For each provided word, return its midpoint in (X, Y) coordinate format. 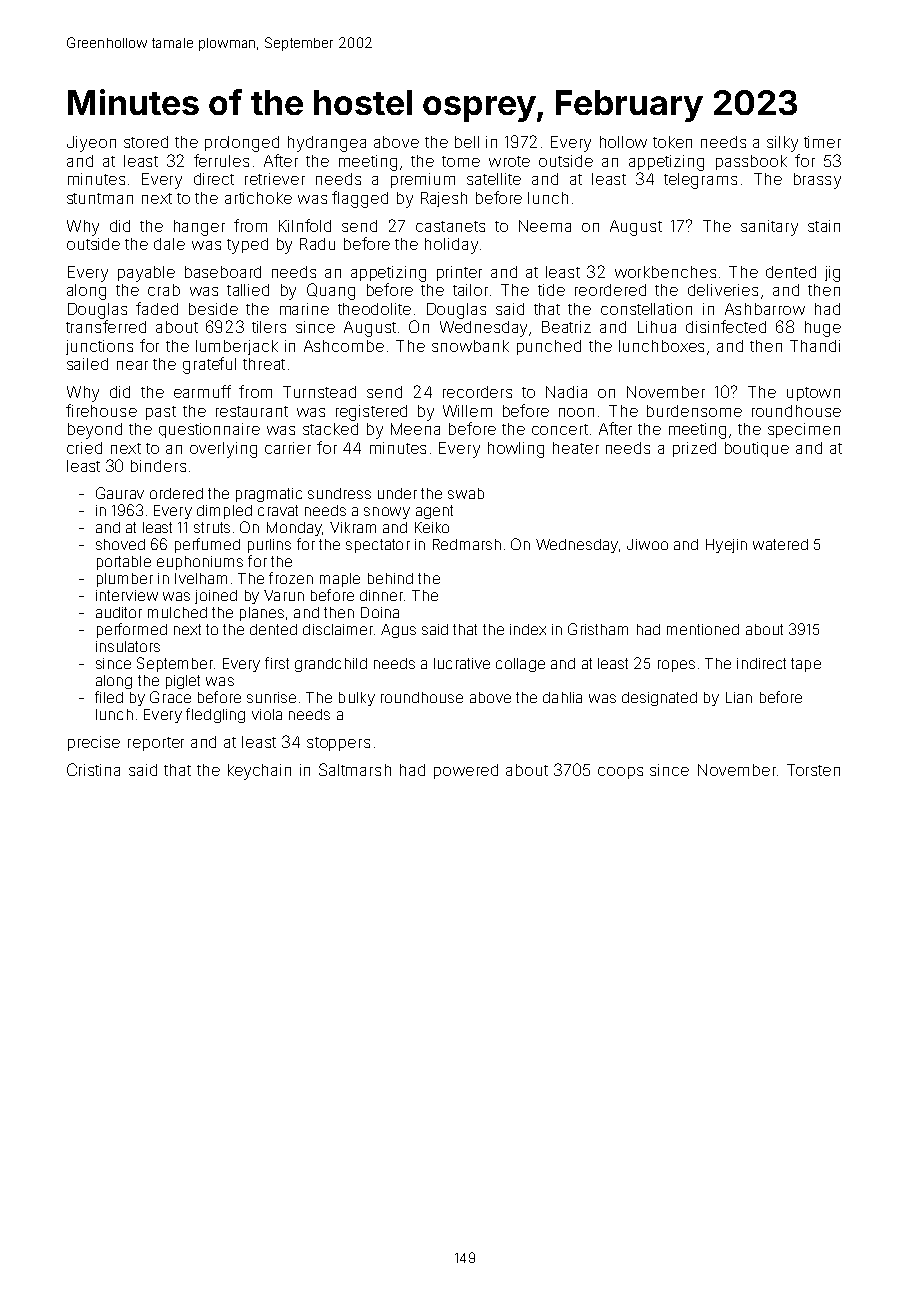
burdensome (694, 411)
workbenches (665, 272)
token (672, 142)
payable (146, 274)
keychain (259, 772)
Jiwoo (647, 544)
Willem (467, 411)
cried (84, 448)
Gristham (598, 629)
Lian (739, 697)
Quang (331, 291)
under (397, 493)
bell (467, 142)
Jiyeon (91, 144)
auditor (119, 612)
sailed (87, 364)
